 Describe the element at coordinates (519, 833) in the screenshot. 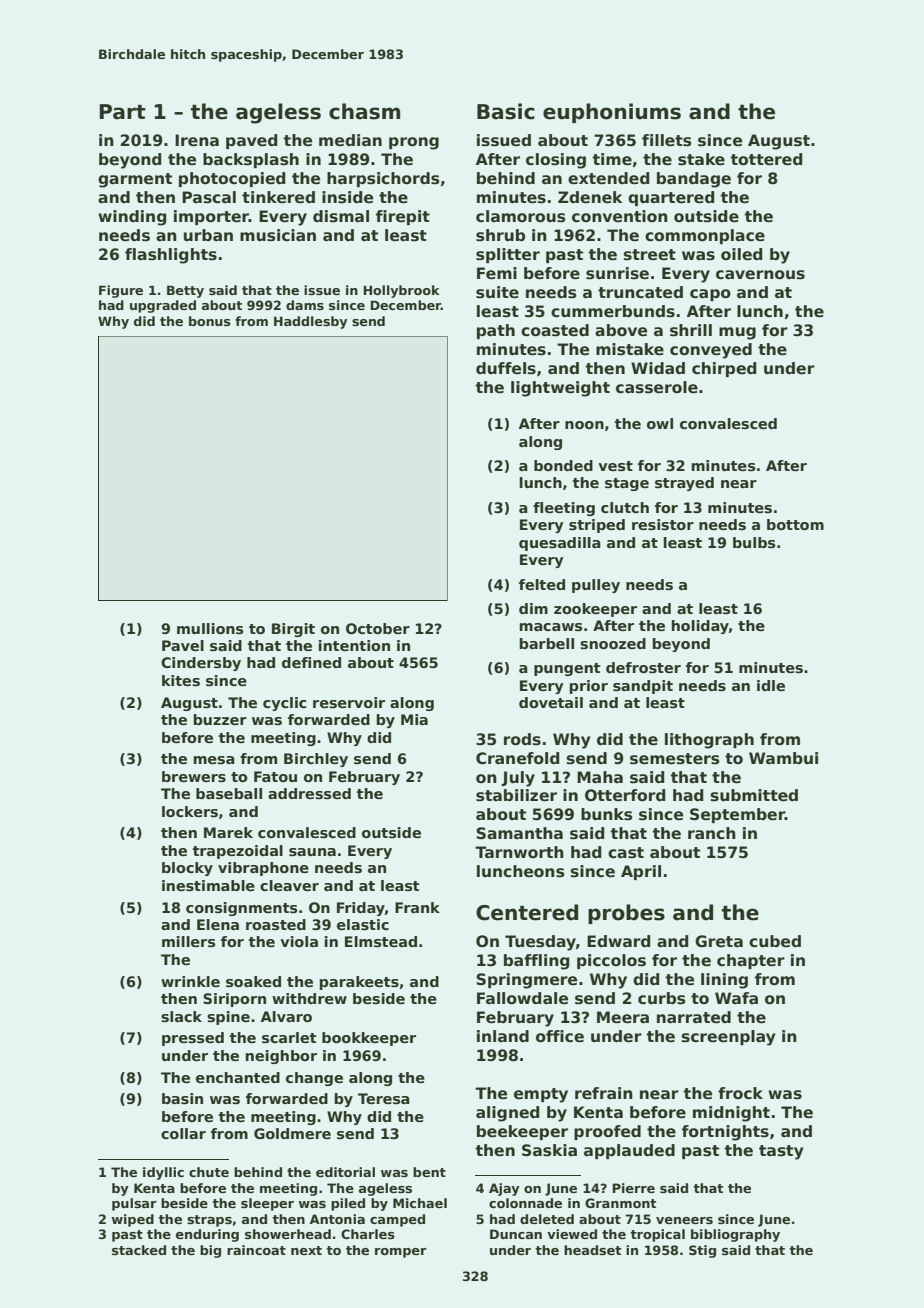

I see `Samantha` at that location.
